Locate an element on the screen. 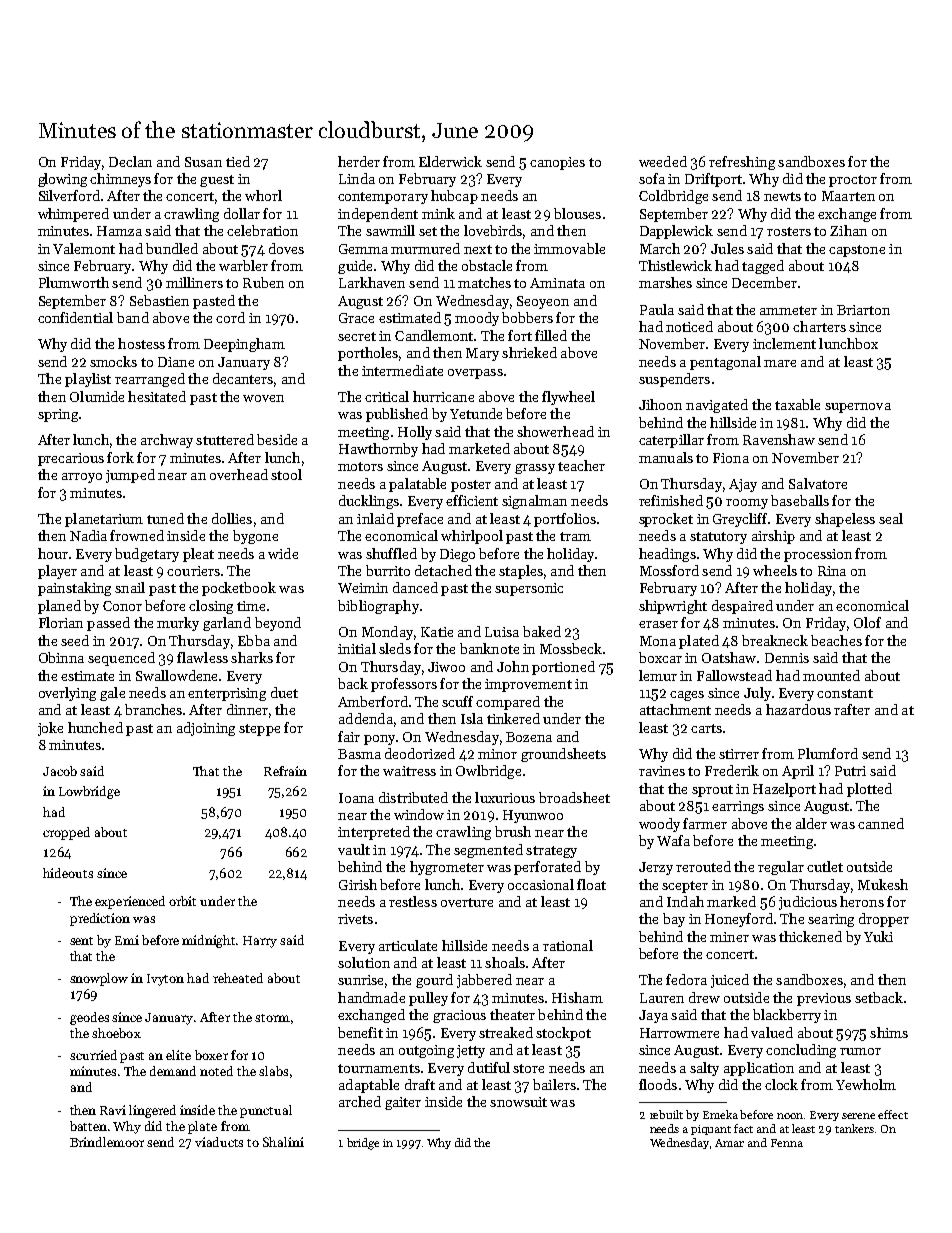 Image resolution: width=952 pixels, height=1233 pixels. bundled is located at coordinates (172, 248).
